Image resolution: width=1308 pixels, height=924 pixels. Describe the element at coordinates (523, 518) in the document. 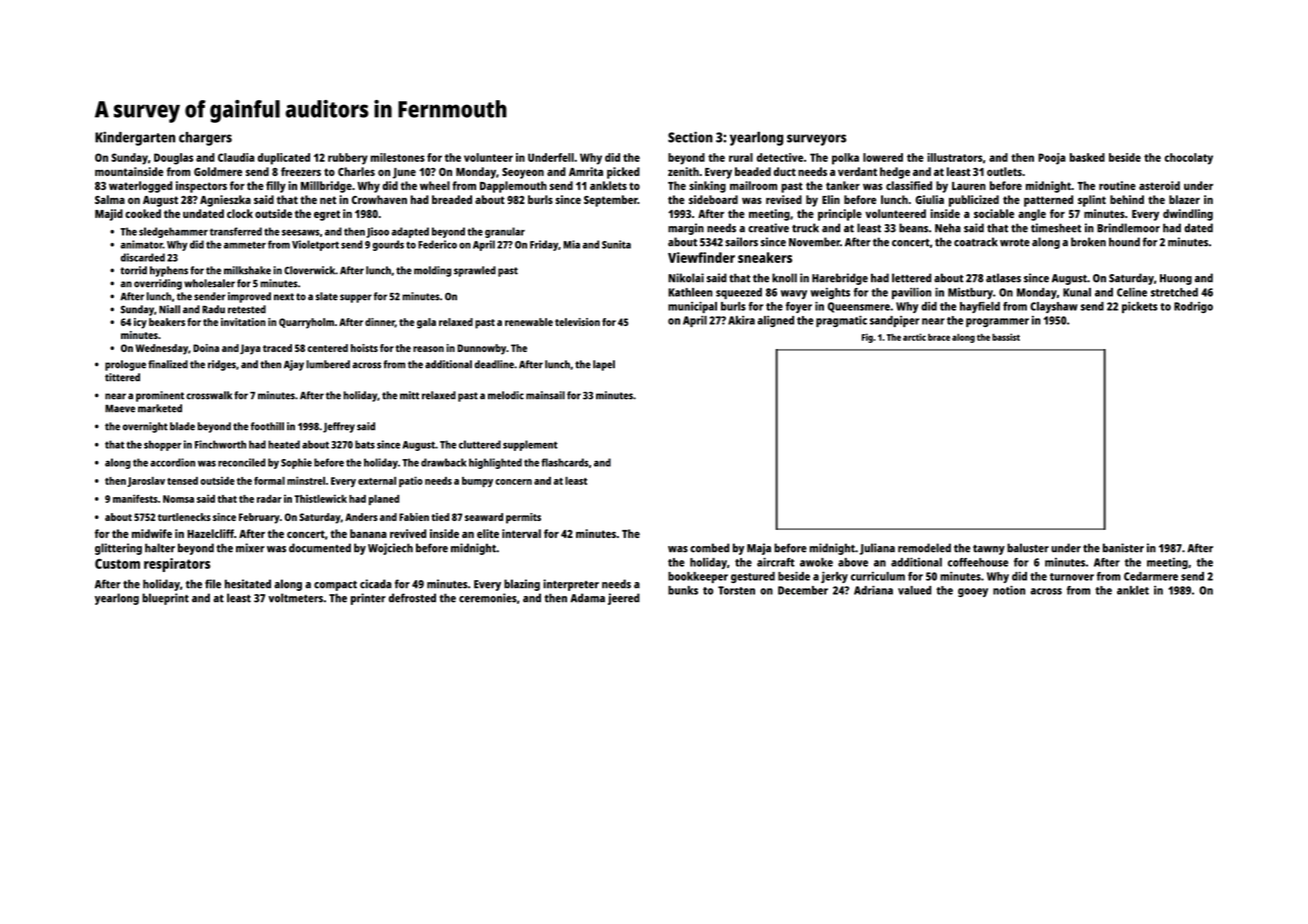

I see `permits` at that location.
